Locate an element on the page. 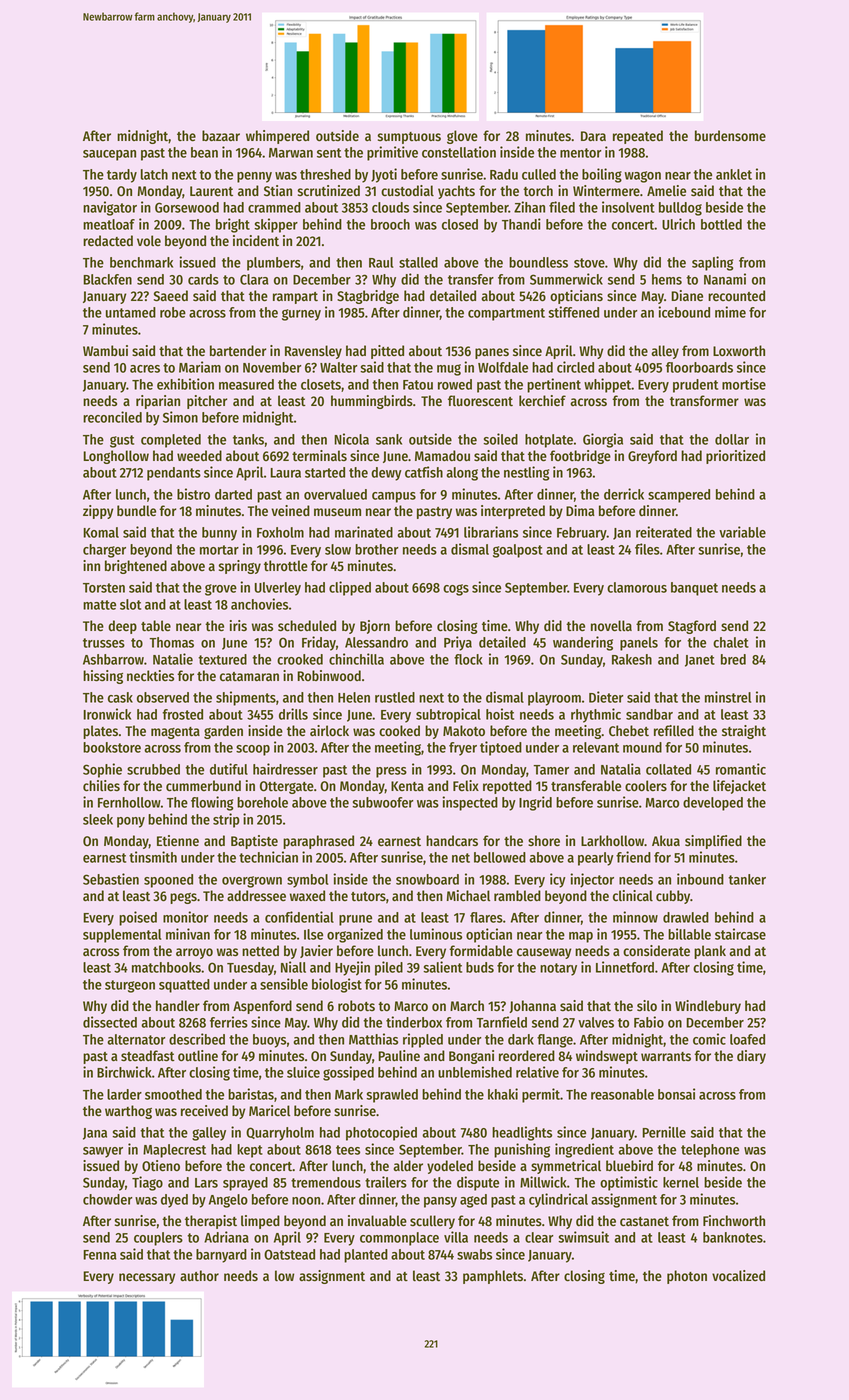  Linnetford is located at coordinates (625, 967).
